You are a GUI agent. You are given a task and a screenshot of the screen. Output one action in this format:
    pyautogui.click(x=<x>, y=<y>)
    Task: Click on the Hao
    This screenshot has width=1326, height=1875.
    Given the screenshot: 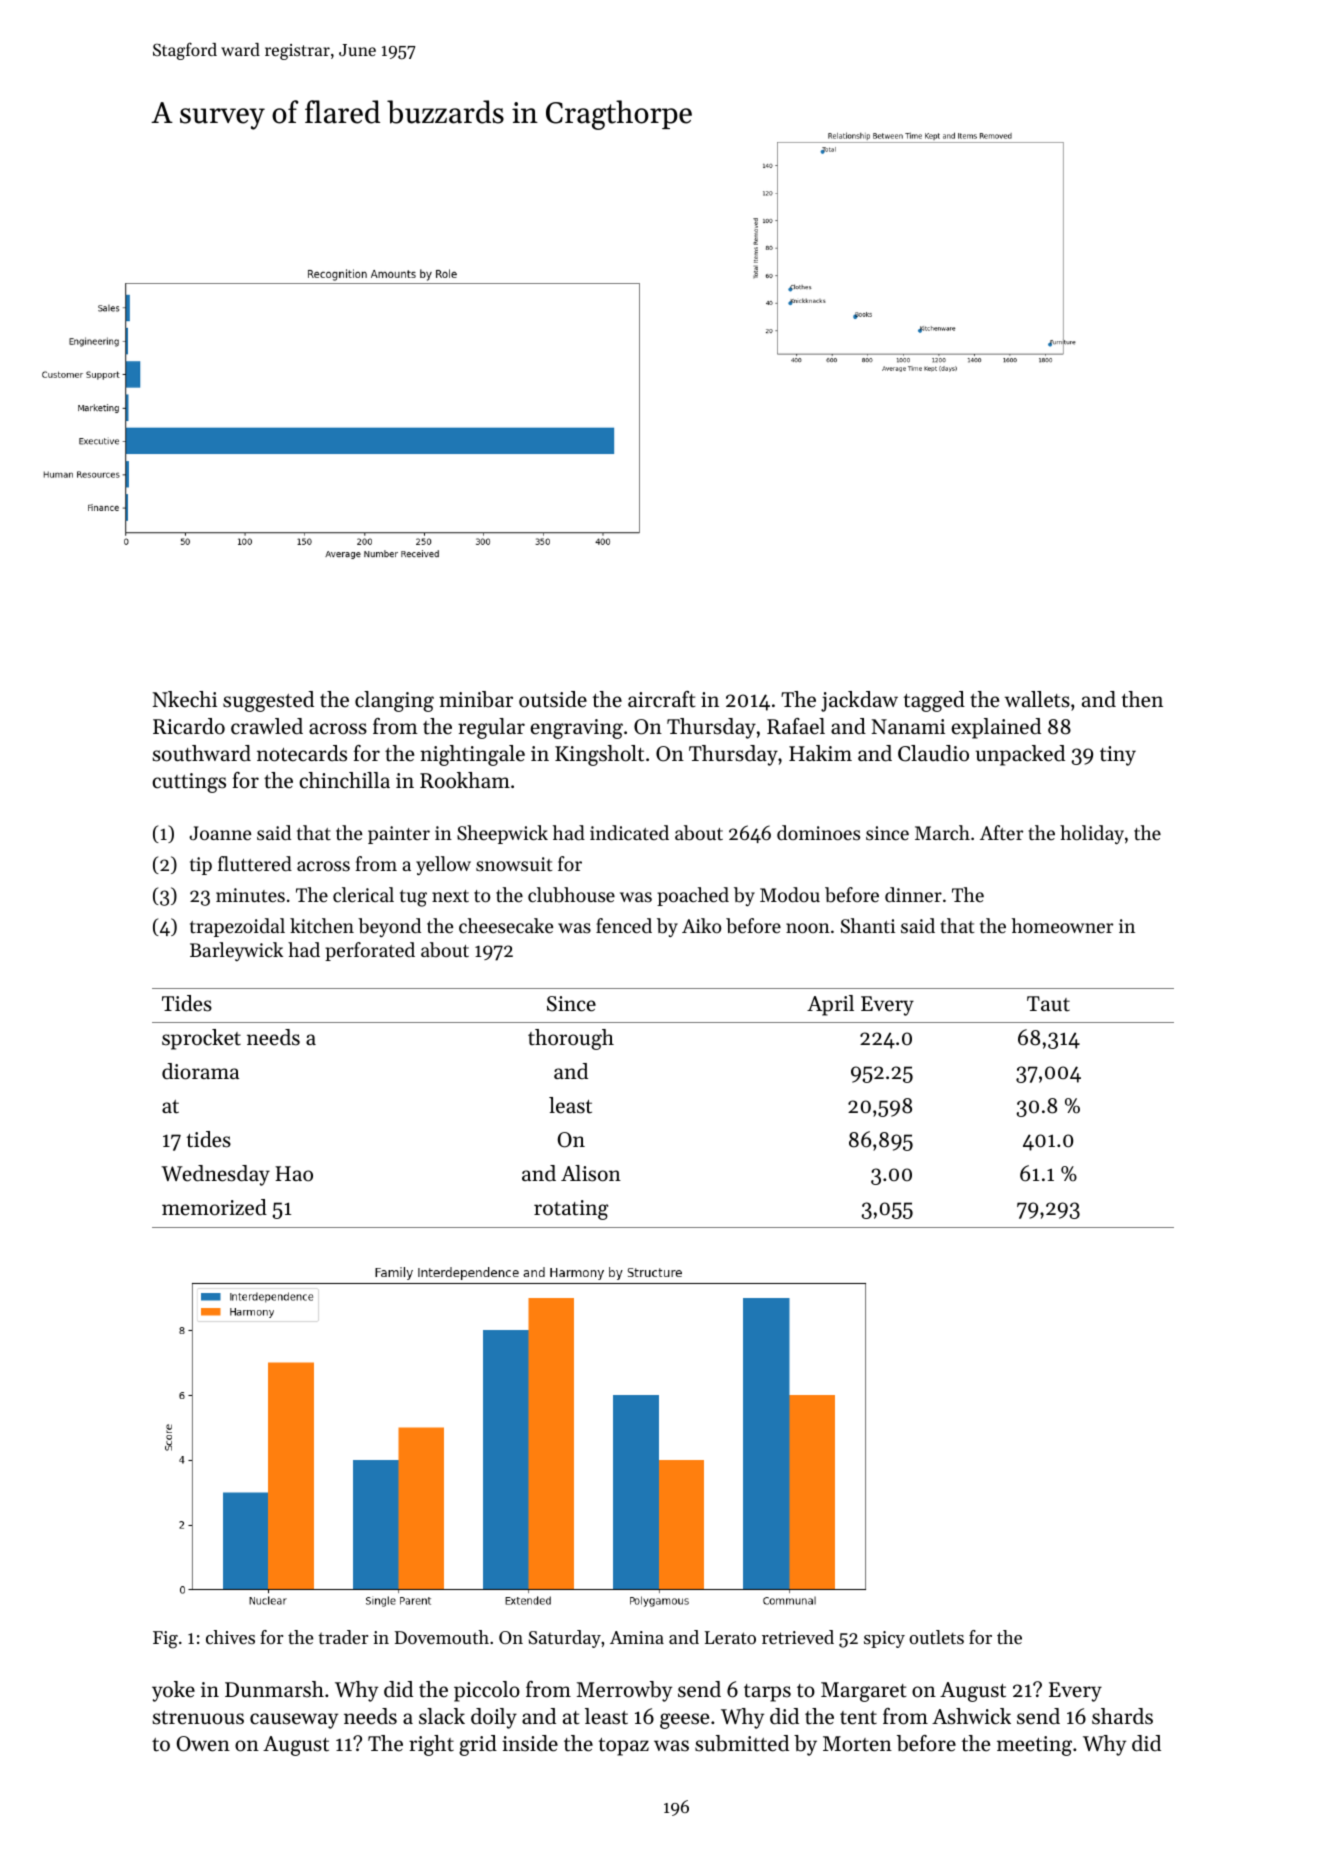 What is the action you would take?
    pyautogui.click(x=294, y=1174)
